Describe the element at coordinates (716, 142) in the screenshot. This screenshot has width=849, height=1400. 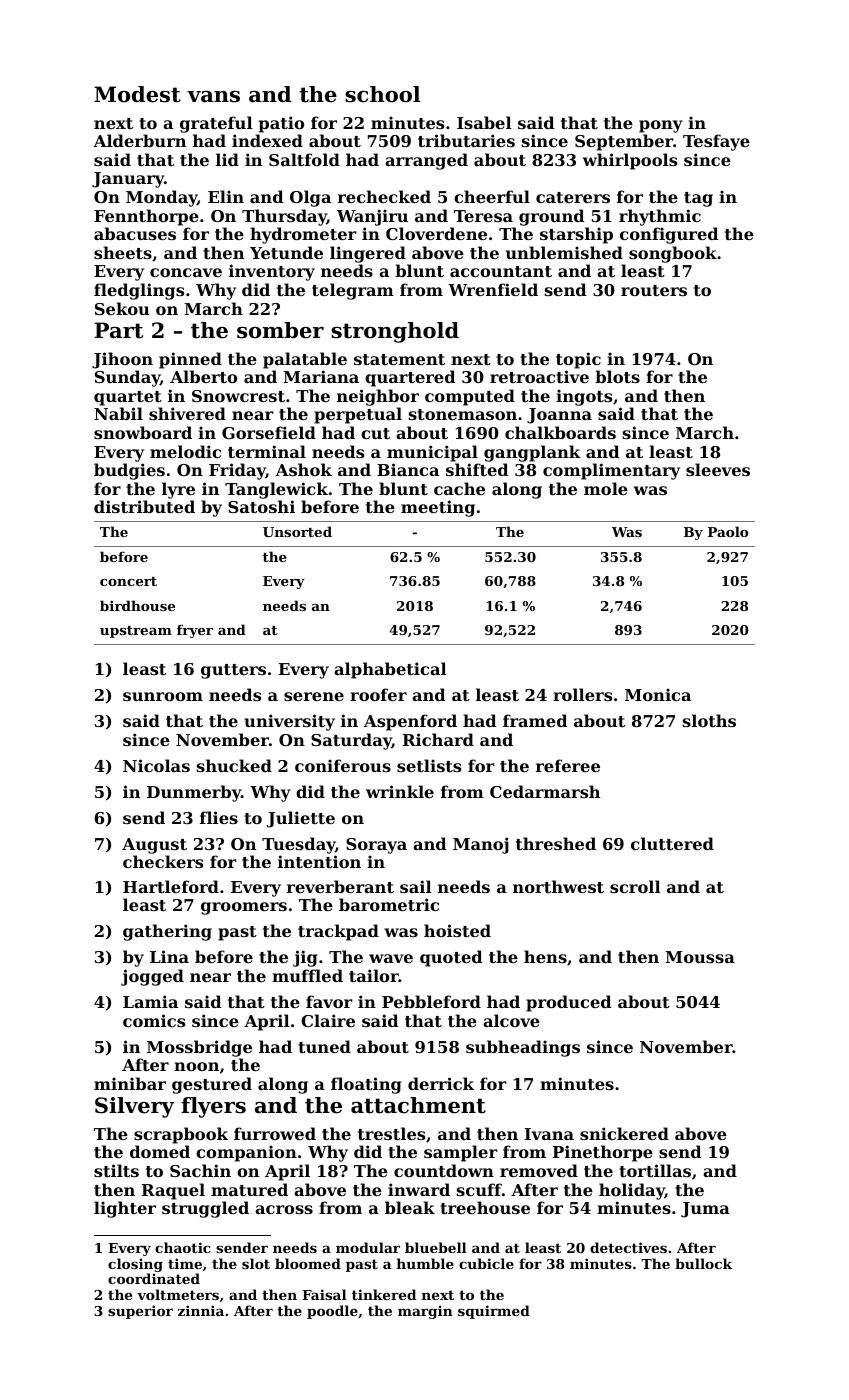
I see `Tesfaye` at that location.
